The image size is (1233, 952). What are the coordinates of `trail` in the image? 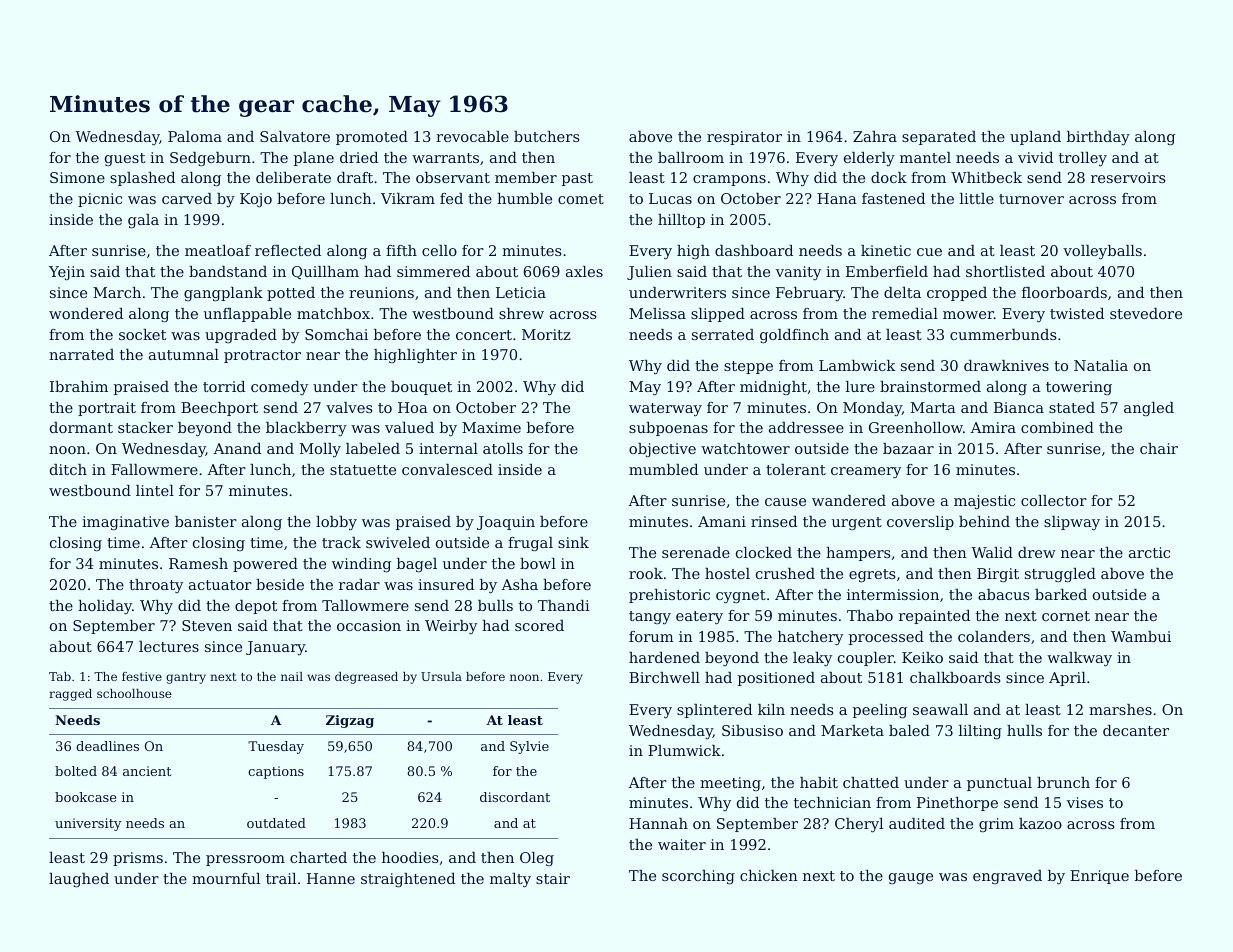 It's located at (281, 878).
